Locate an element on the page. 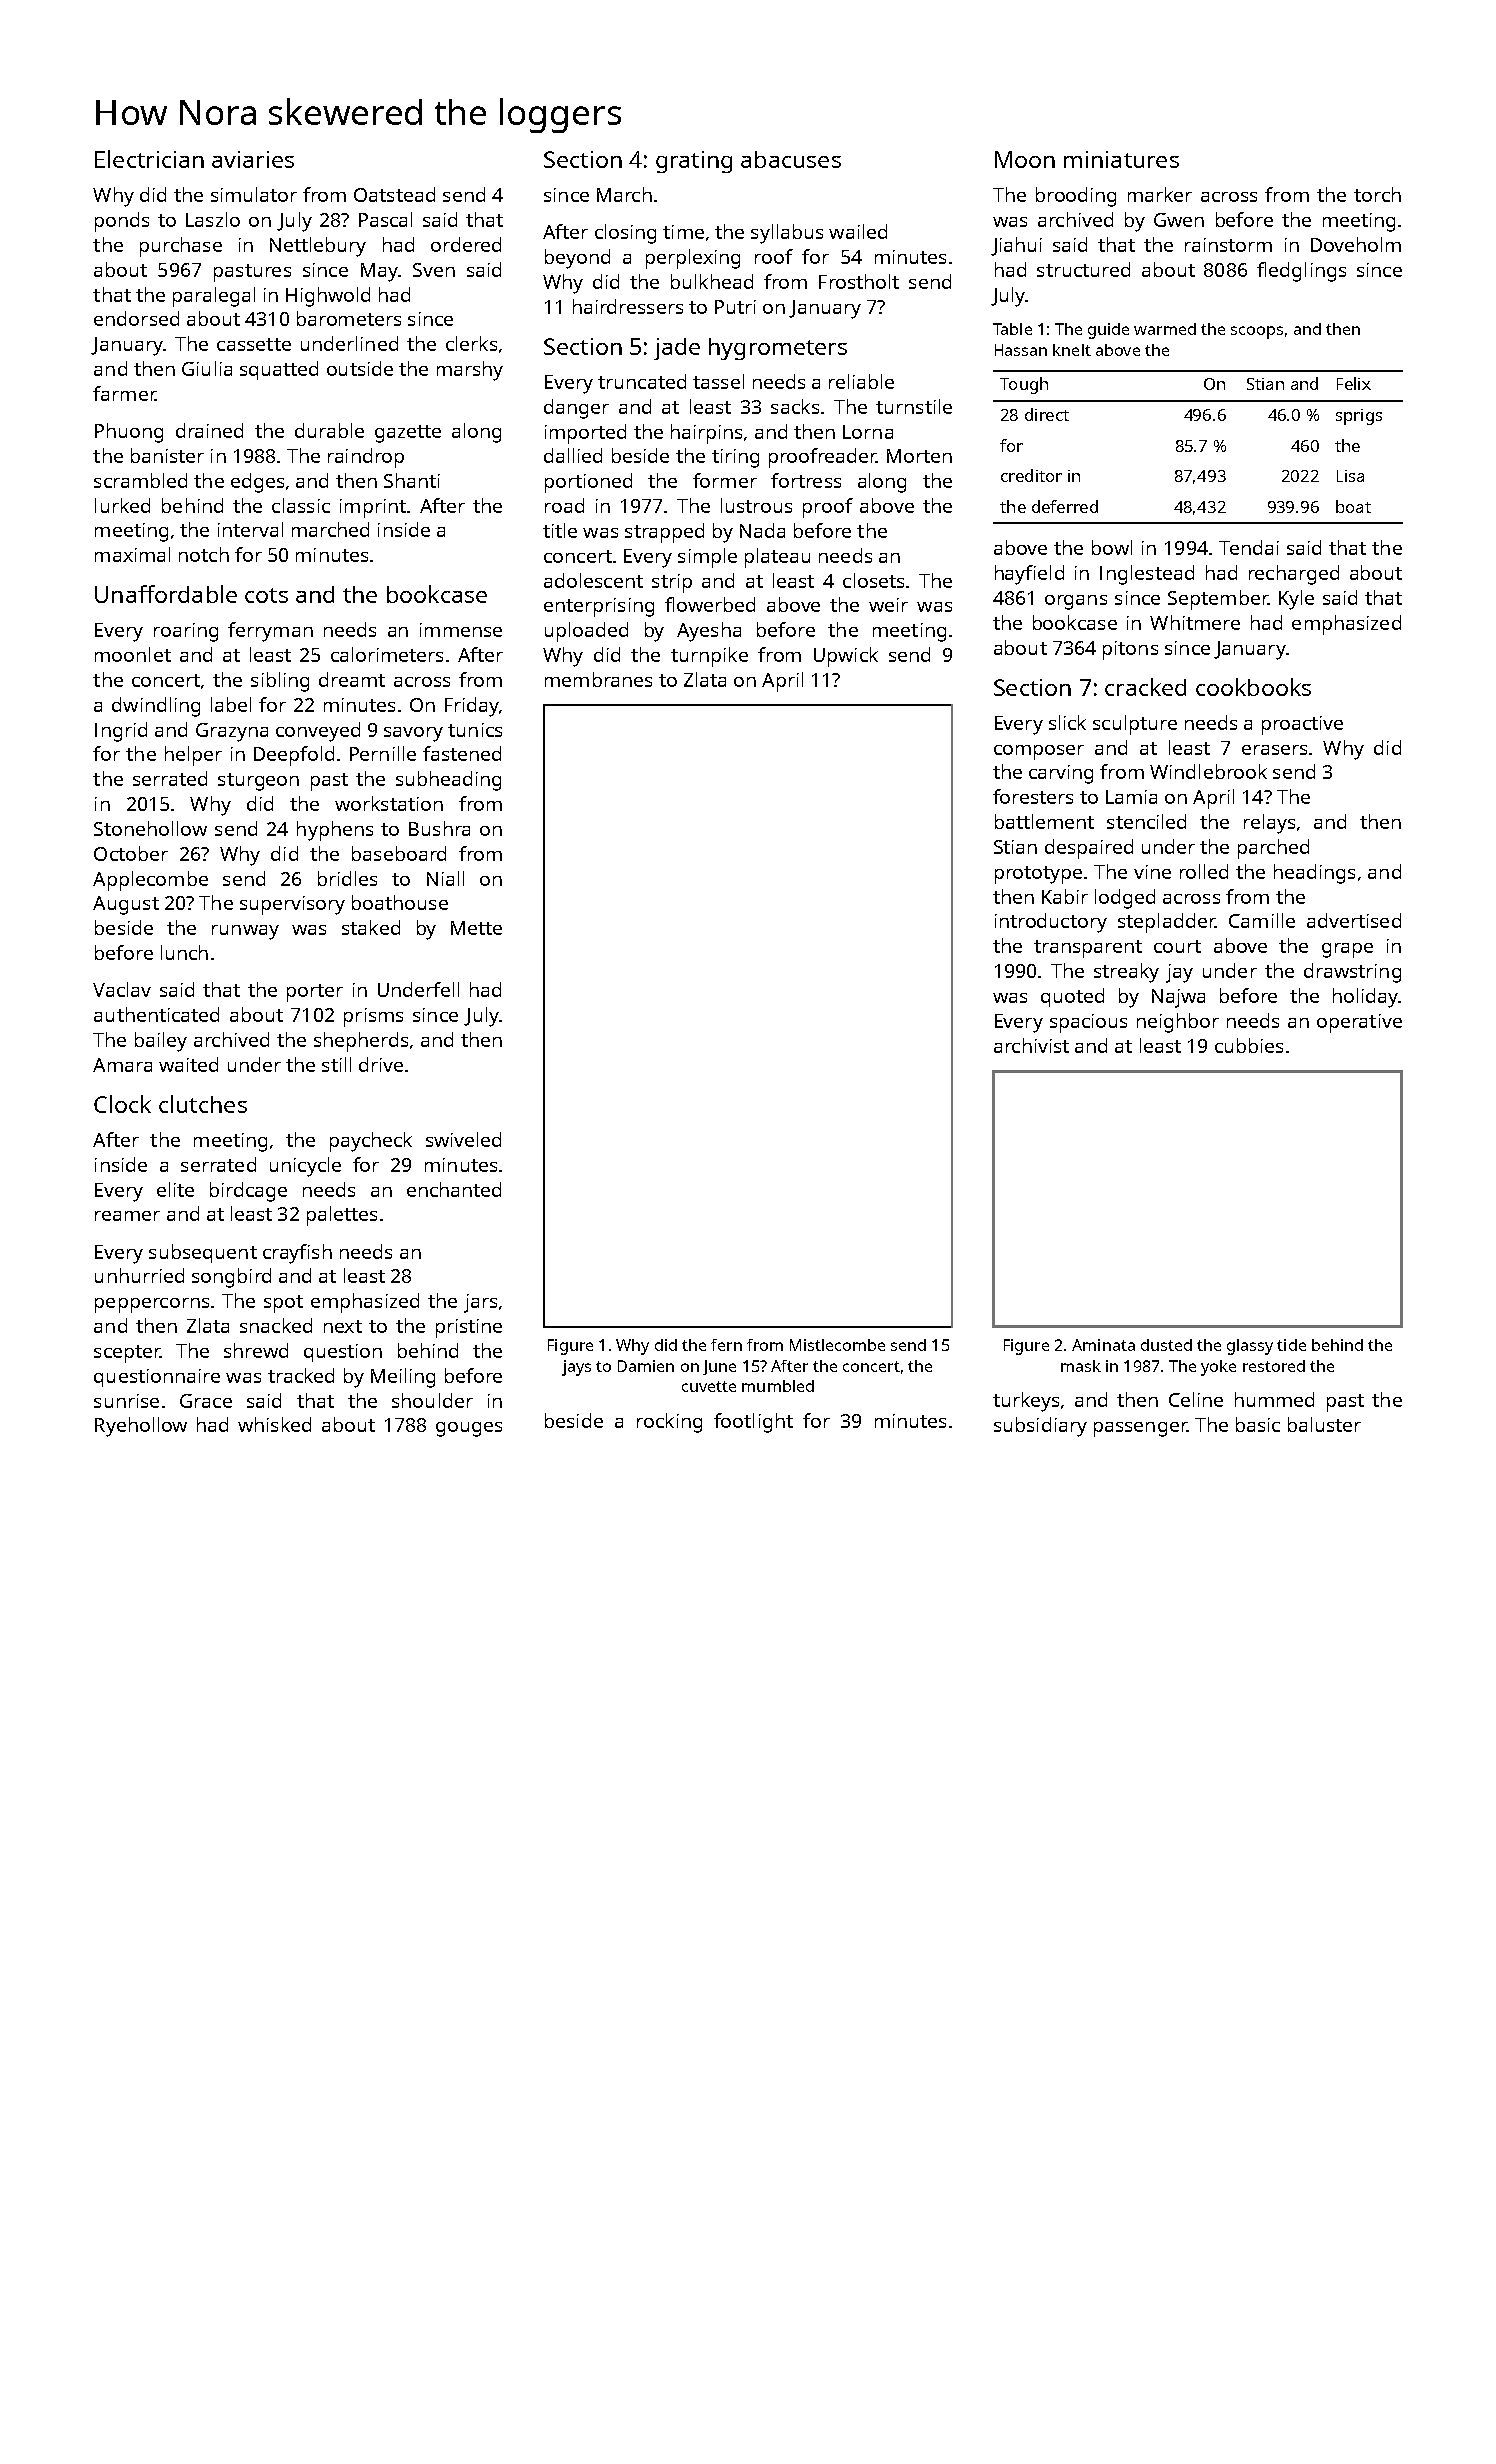 The width and height of the page is (1496, 2464). sibling is located at coordinates (280, 682).
